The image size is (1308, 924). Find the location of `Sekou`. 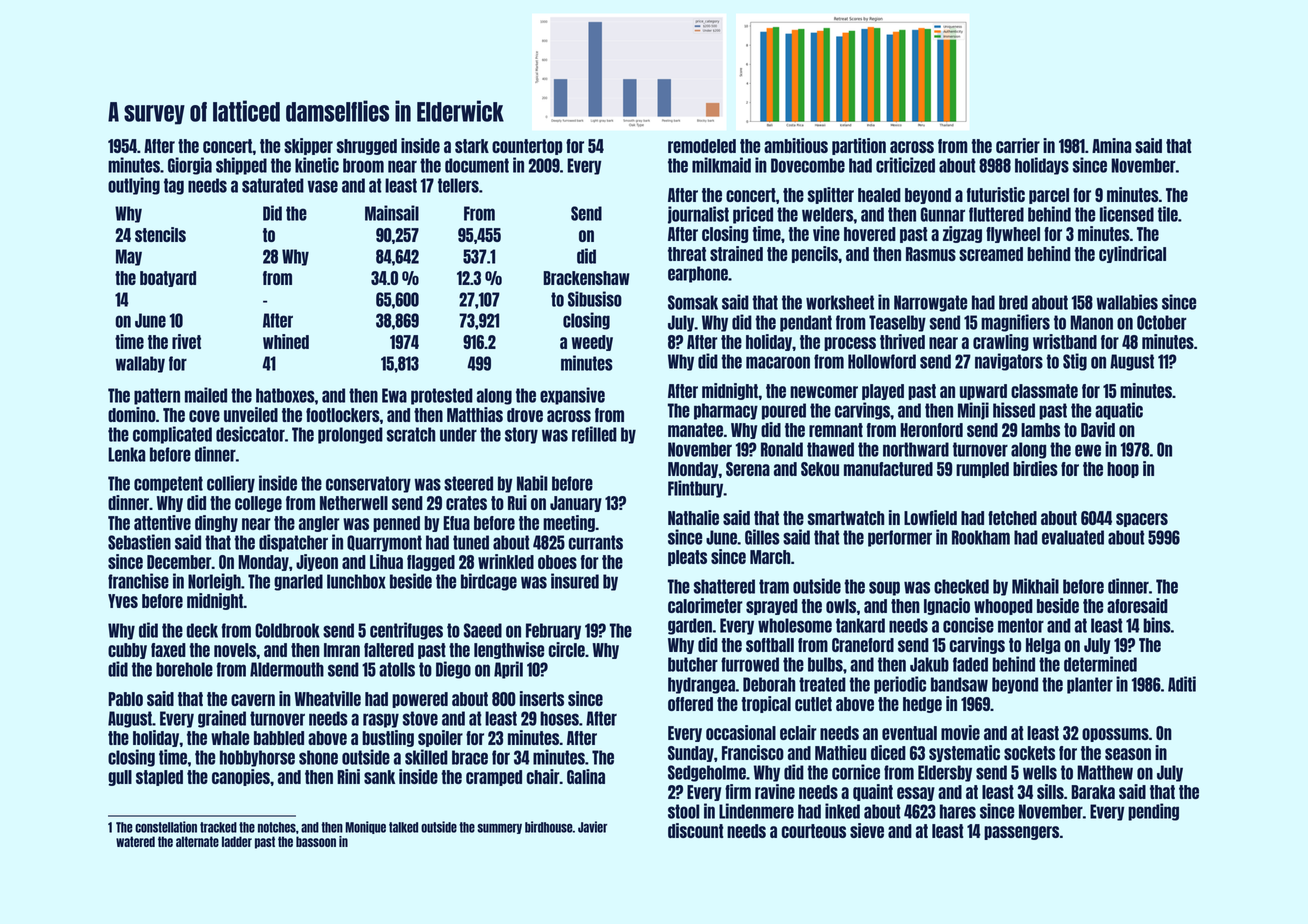

Sekou is located at coordinates (820, 469).
